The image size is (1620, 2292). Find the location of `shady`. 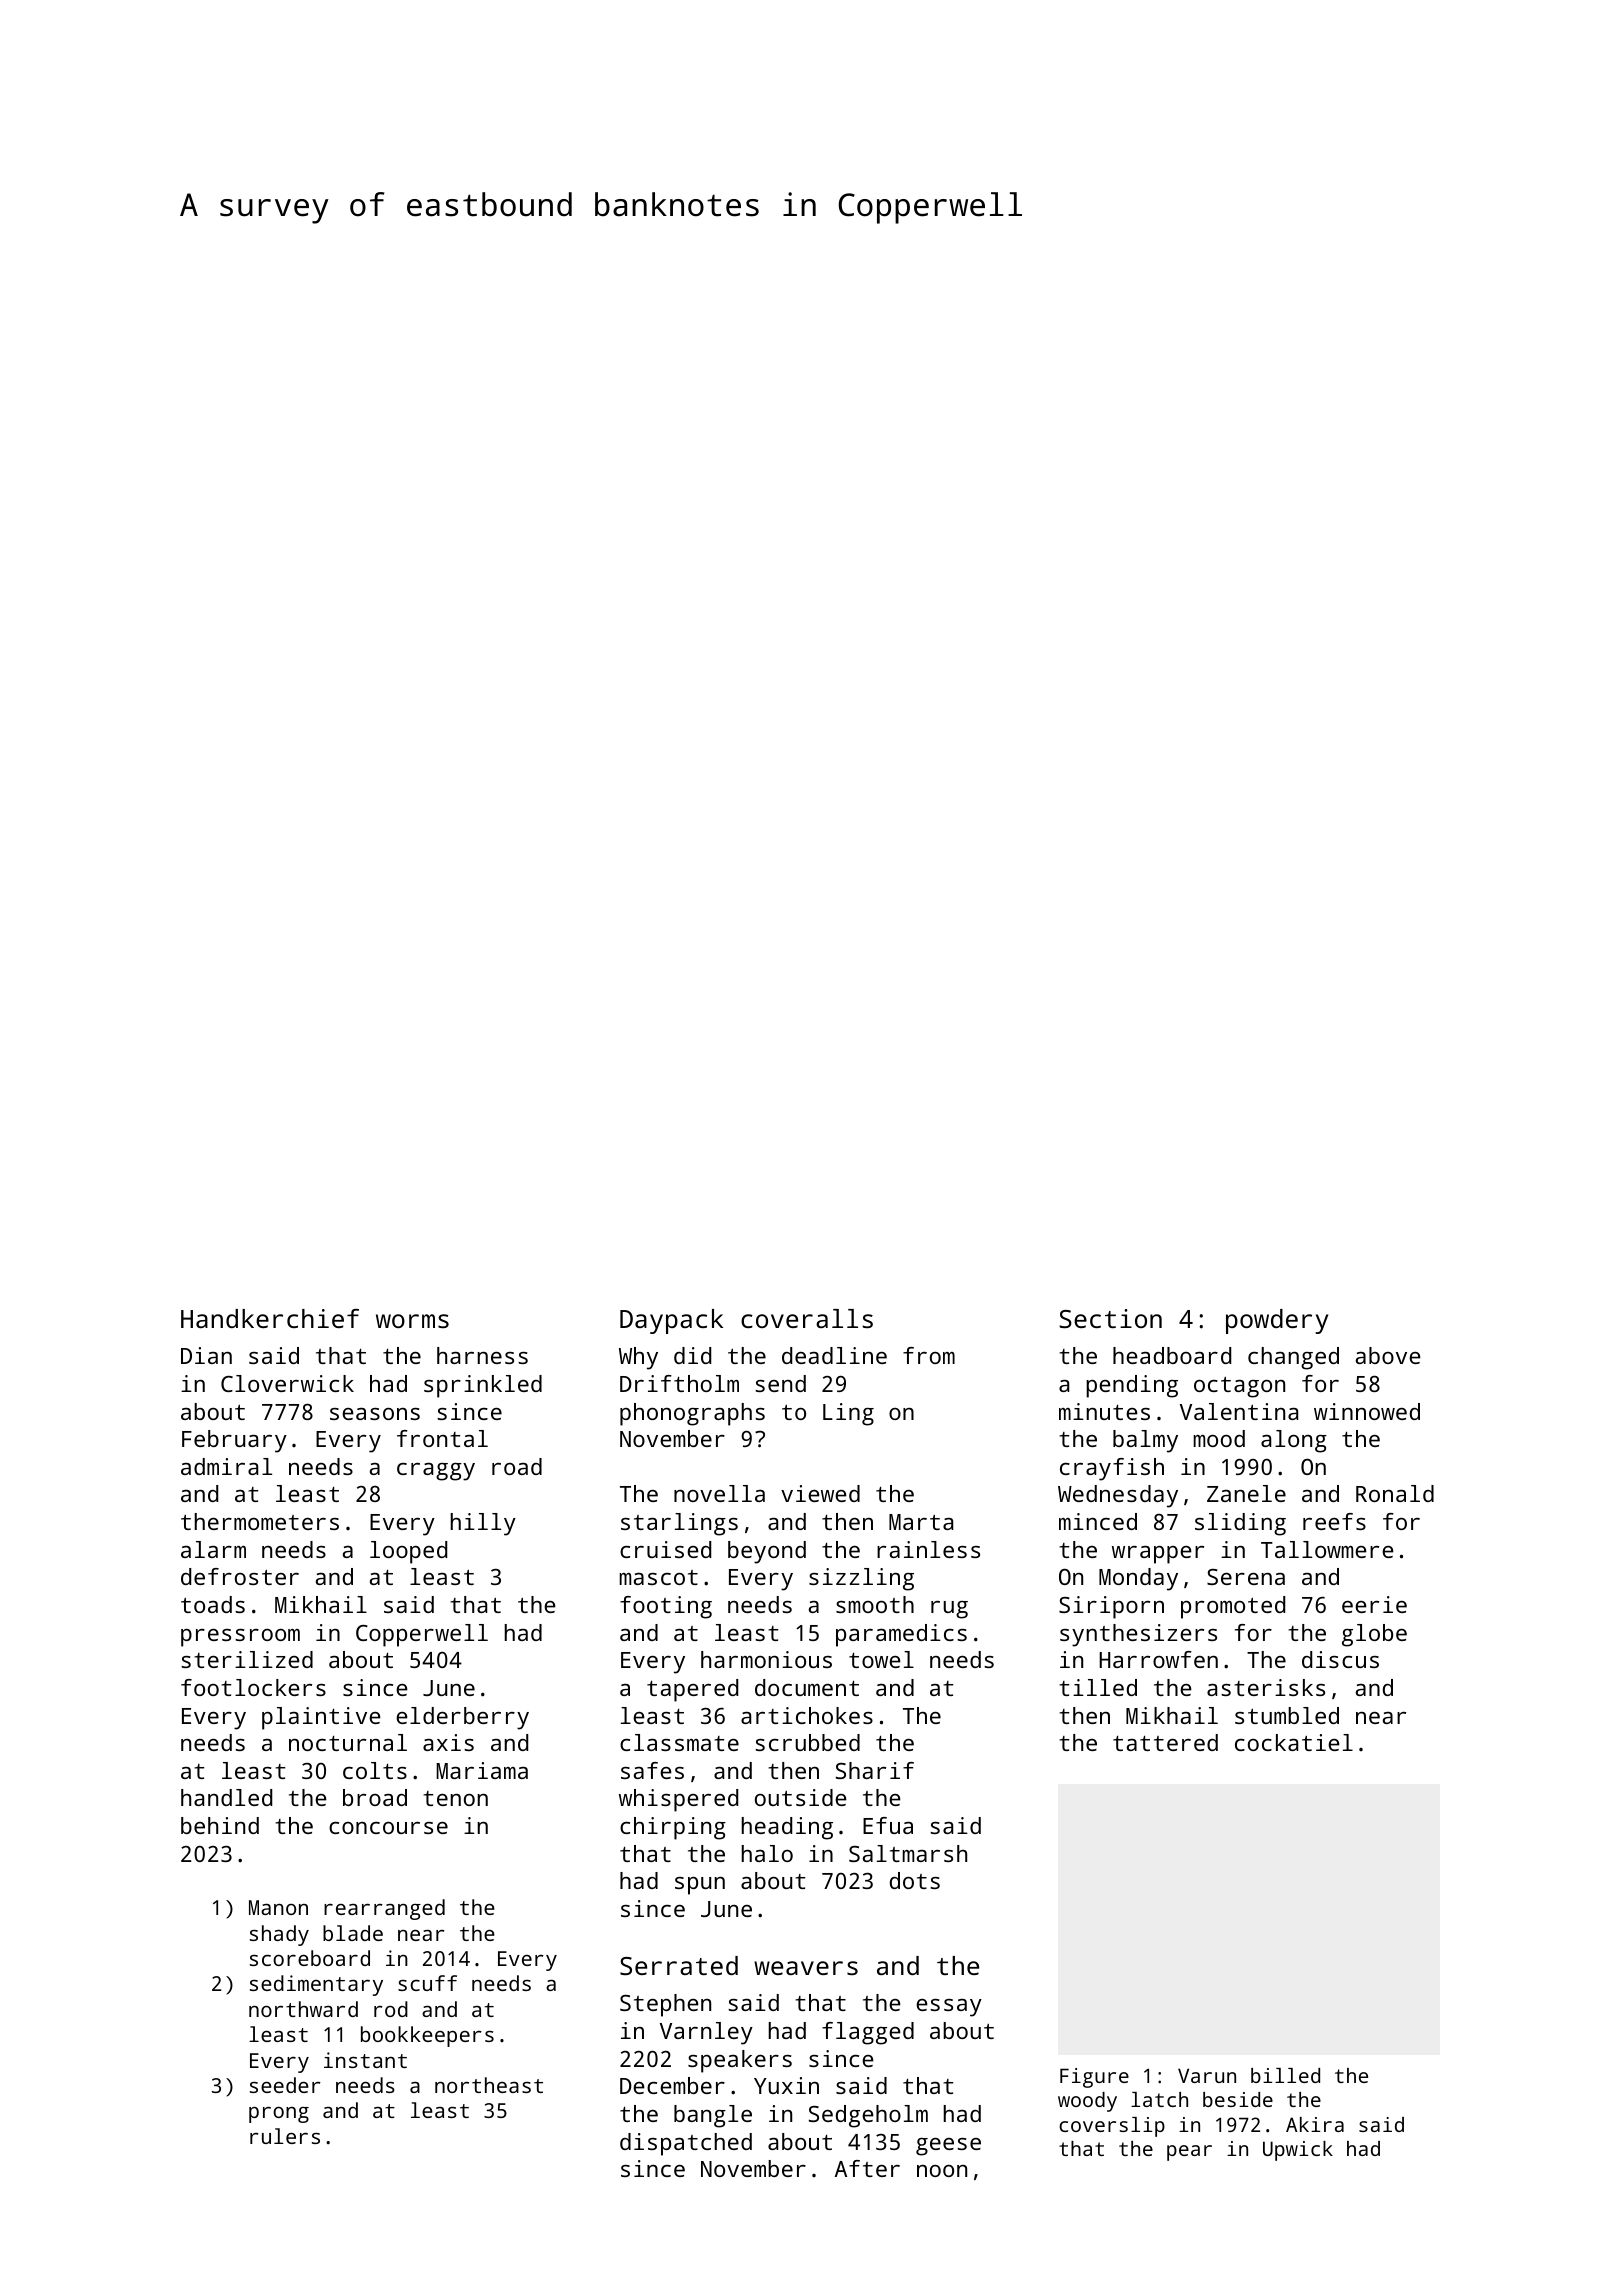

shady is located at coordinates (279, 1935).
